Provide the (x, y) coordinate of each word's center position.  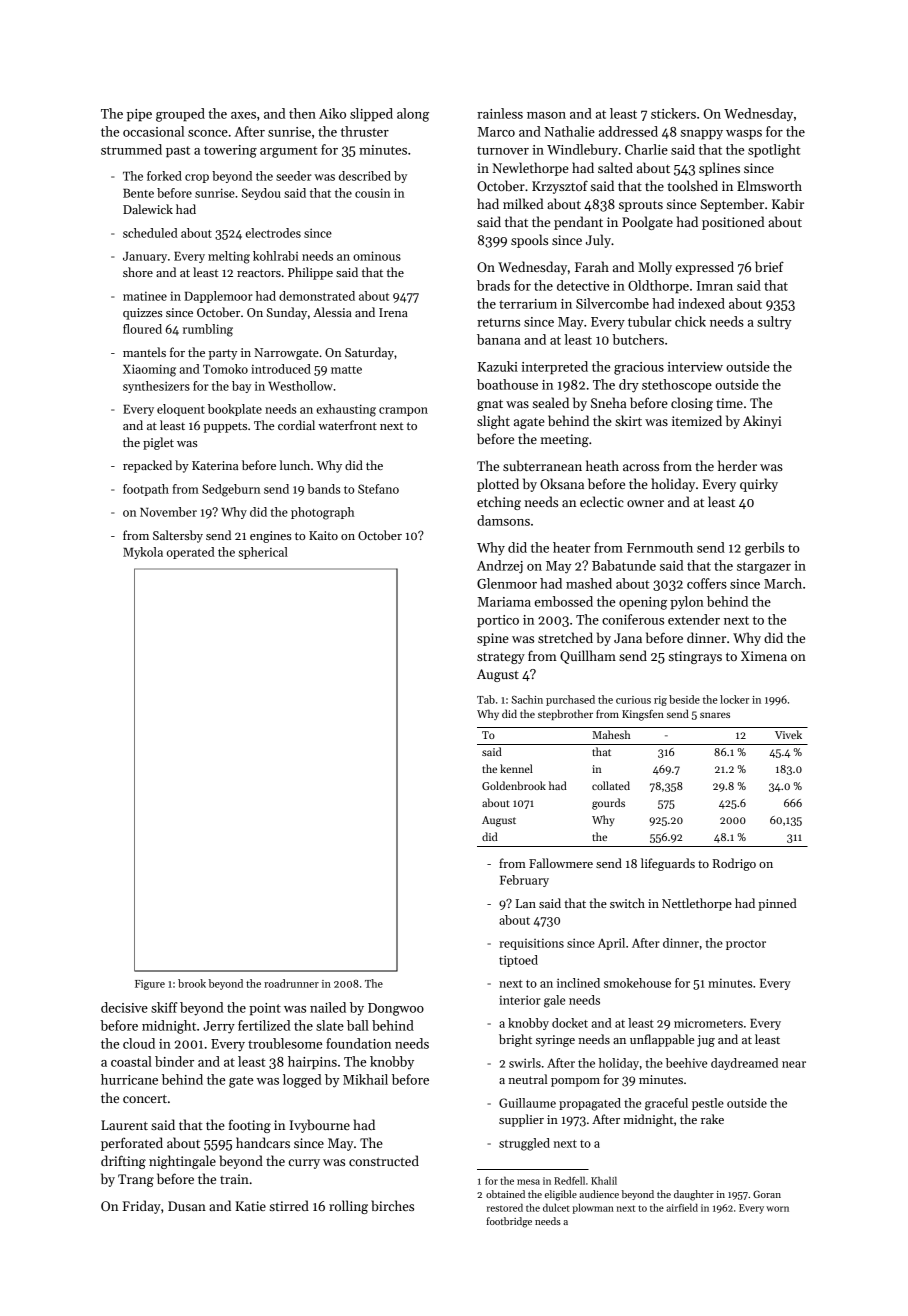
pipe (139, 115)
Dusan (187, 1206)
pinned (777, 904)
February (524, 881)
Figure (150, 985)
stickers (673, 113)
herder (737, 465)
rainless (500, 113)
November (168, 512)
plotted (498, 485)
